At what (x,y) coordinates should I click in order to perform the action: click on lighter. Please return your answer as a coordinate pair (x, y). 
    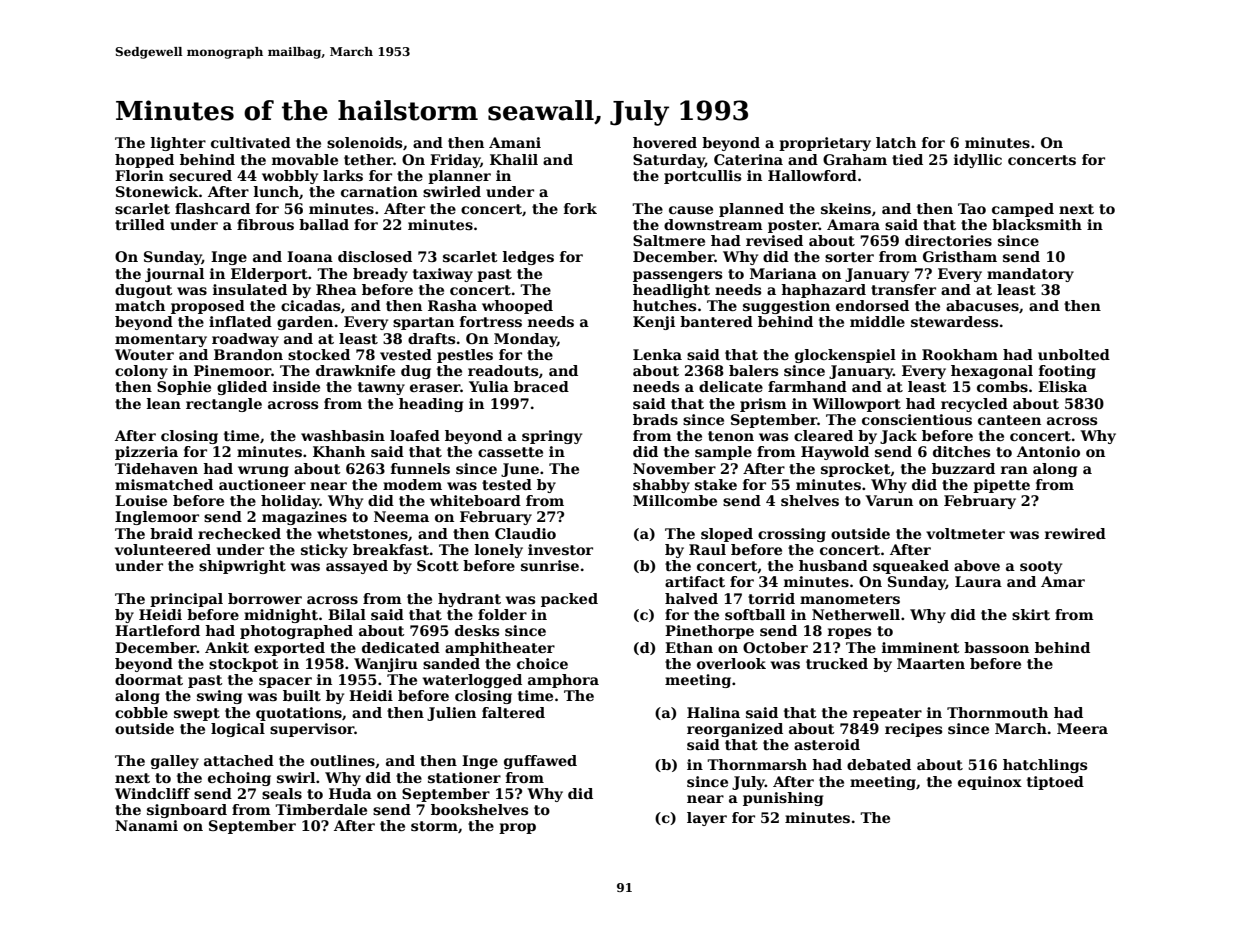
    Looking at the image, I should click on (178, 144).
